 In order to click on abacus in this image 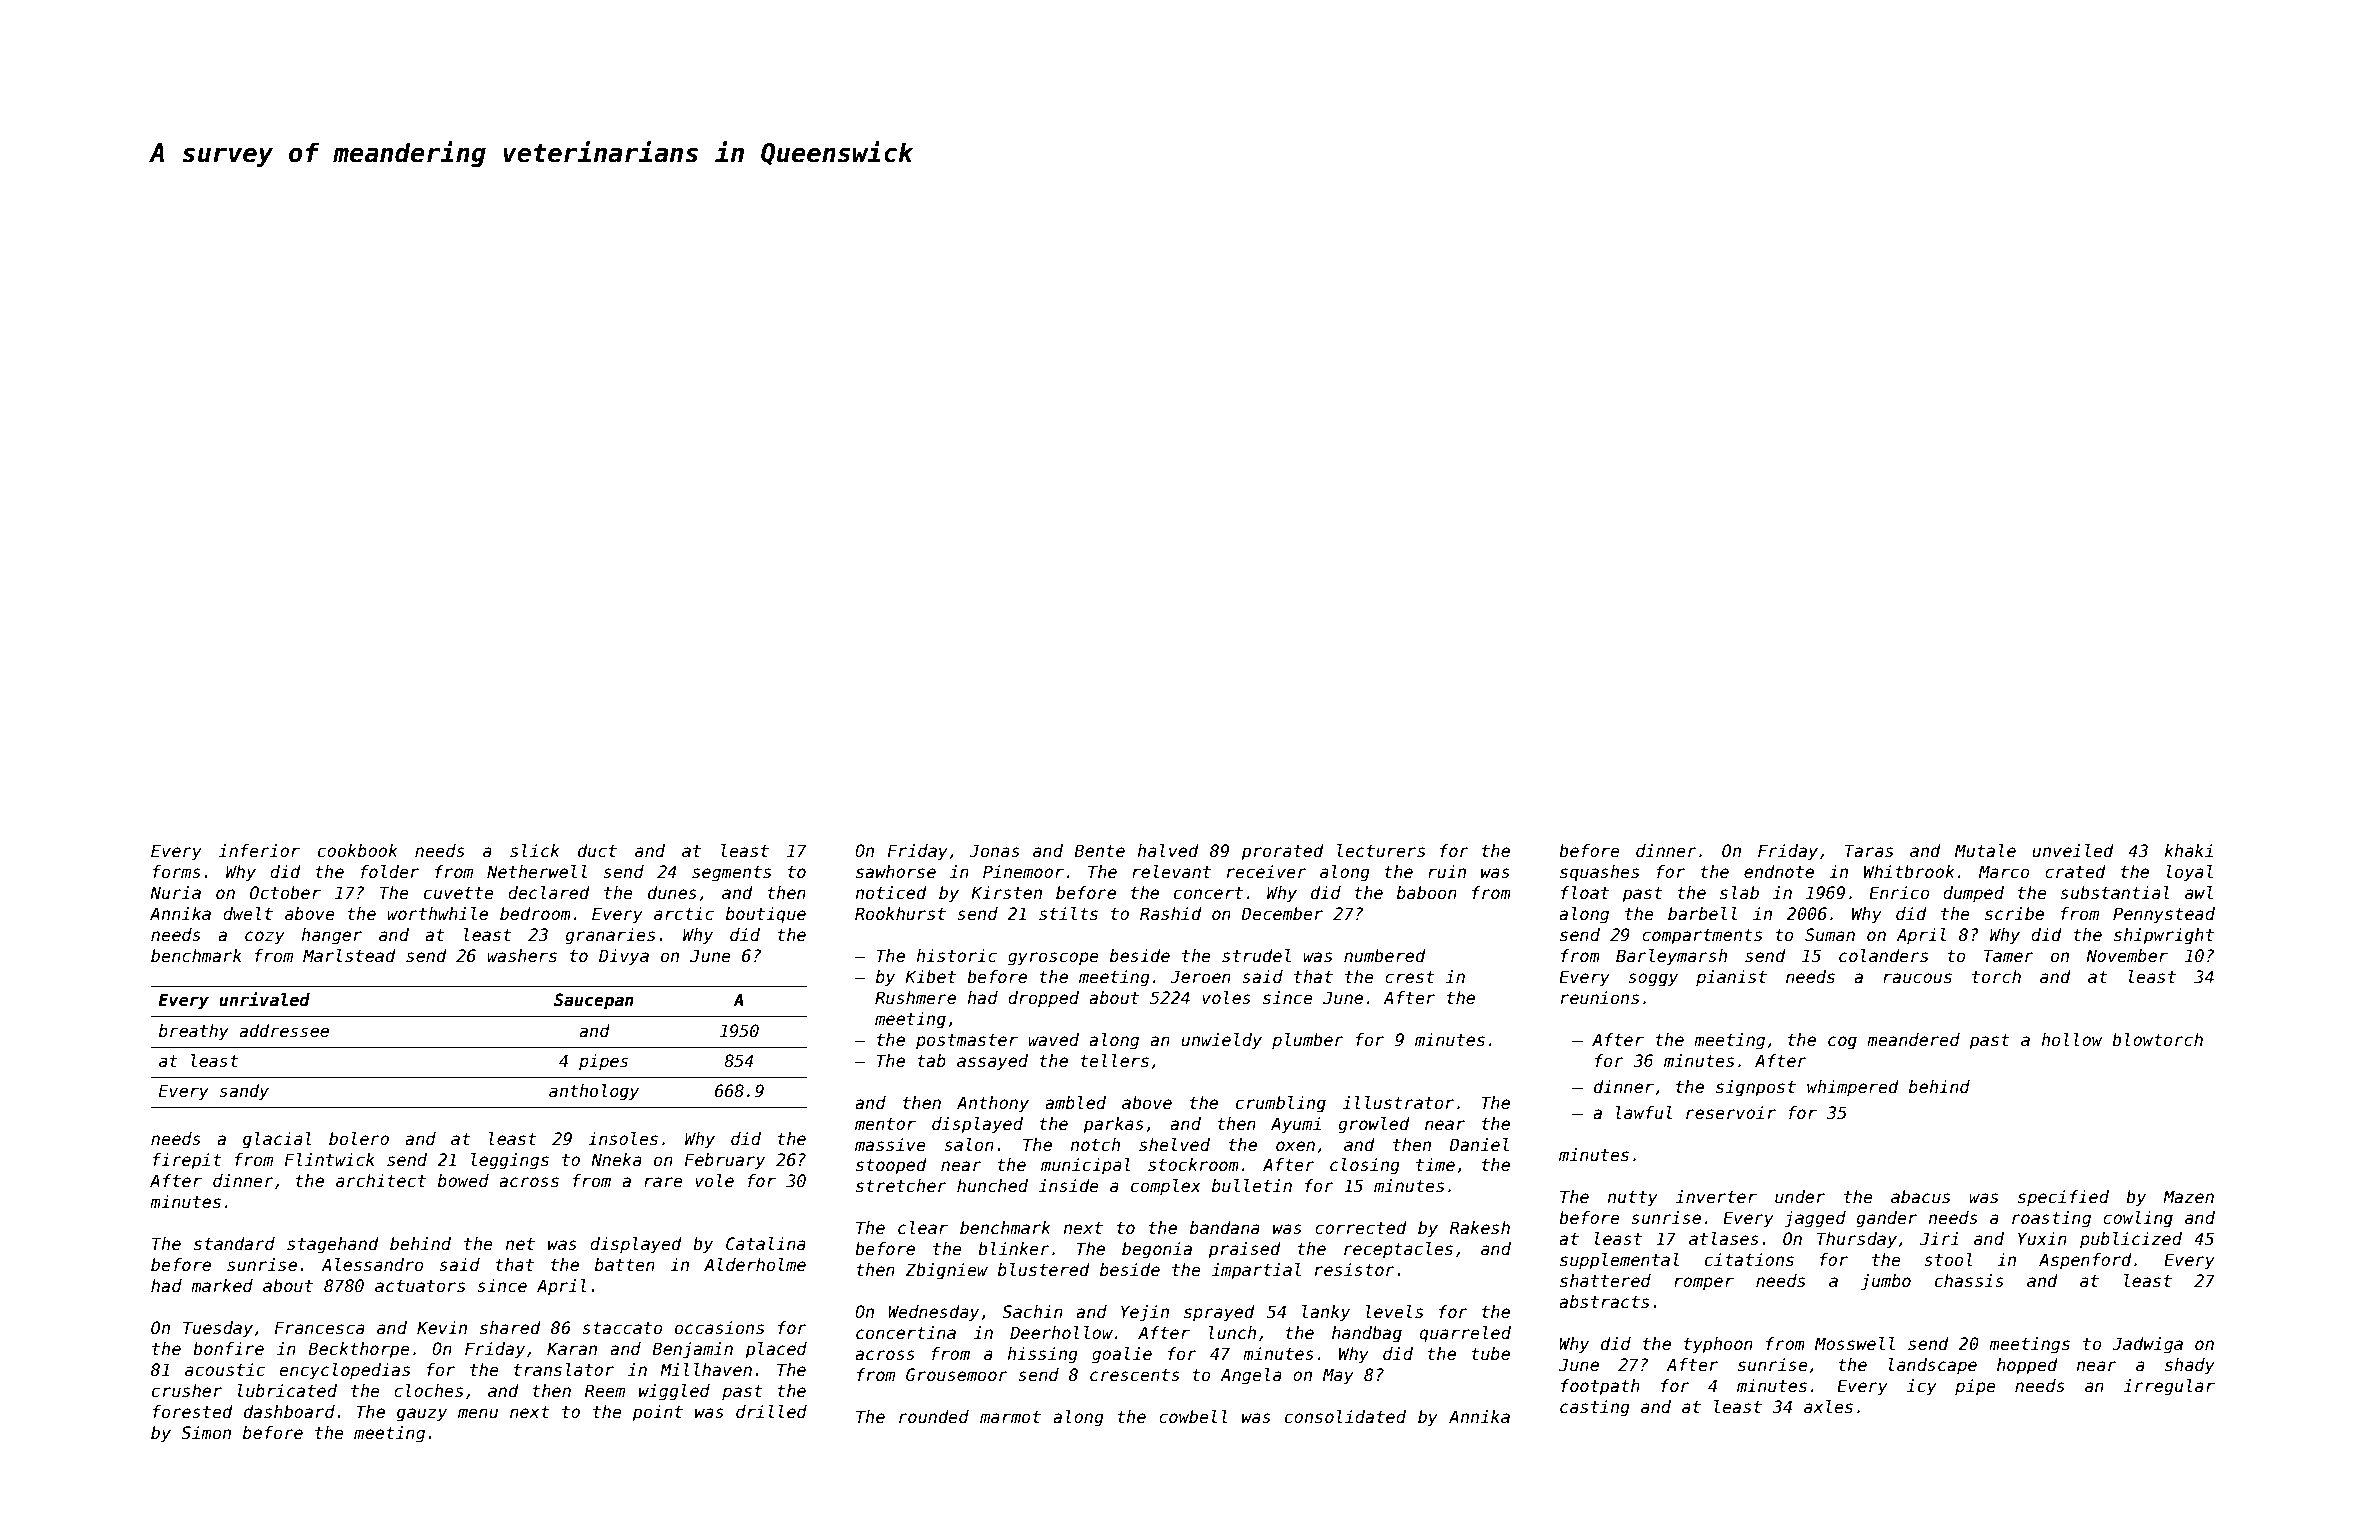, I will do `click(1920, 1197)`.
